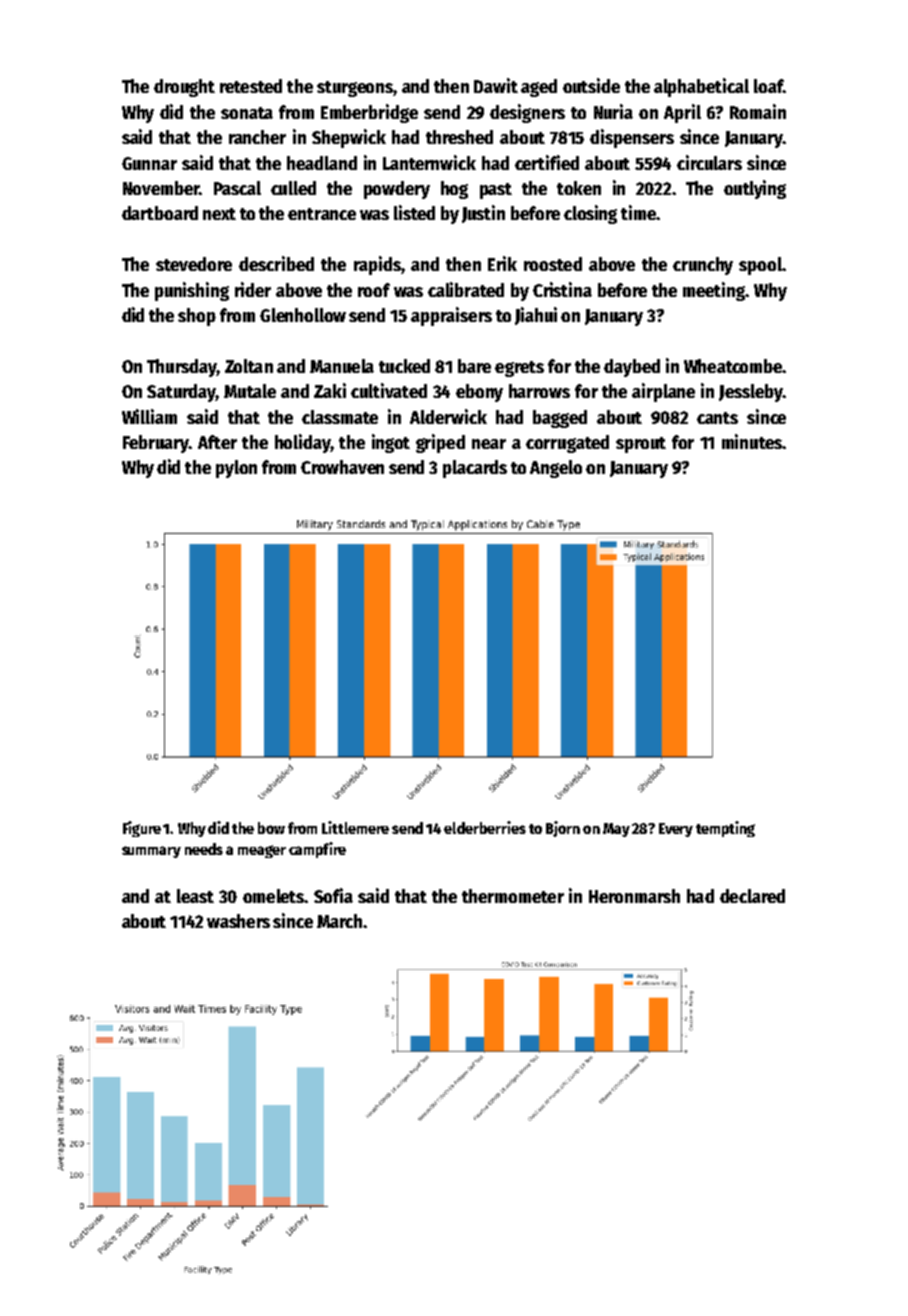 Image resolution: width=908 pixels, height=1316 pixels. What do you see at coordinates (725, 829) in the screenshot?
I see `tempting` at bounding box center [725, 829].
